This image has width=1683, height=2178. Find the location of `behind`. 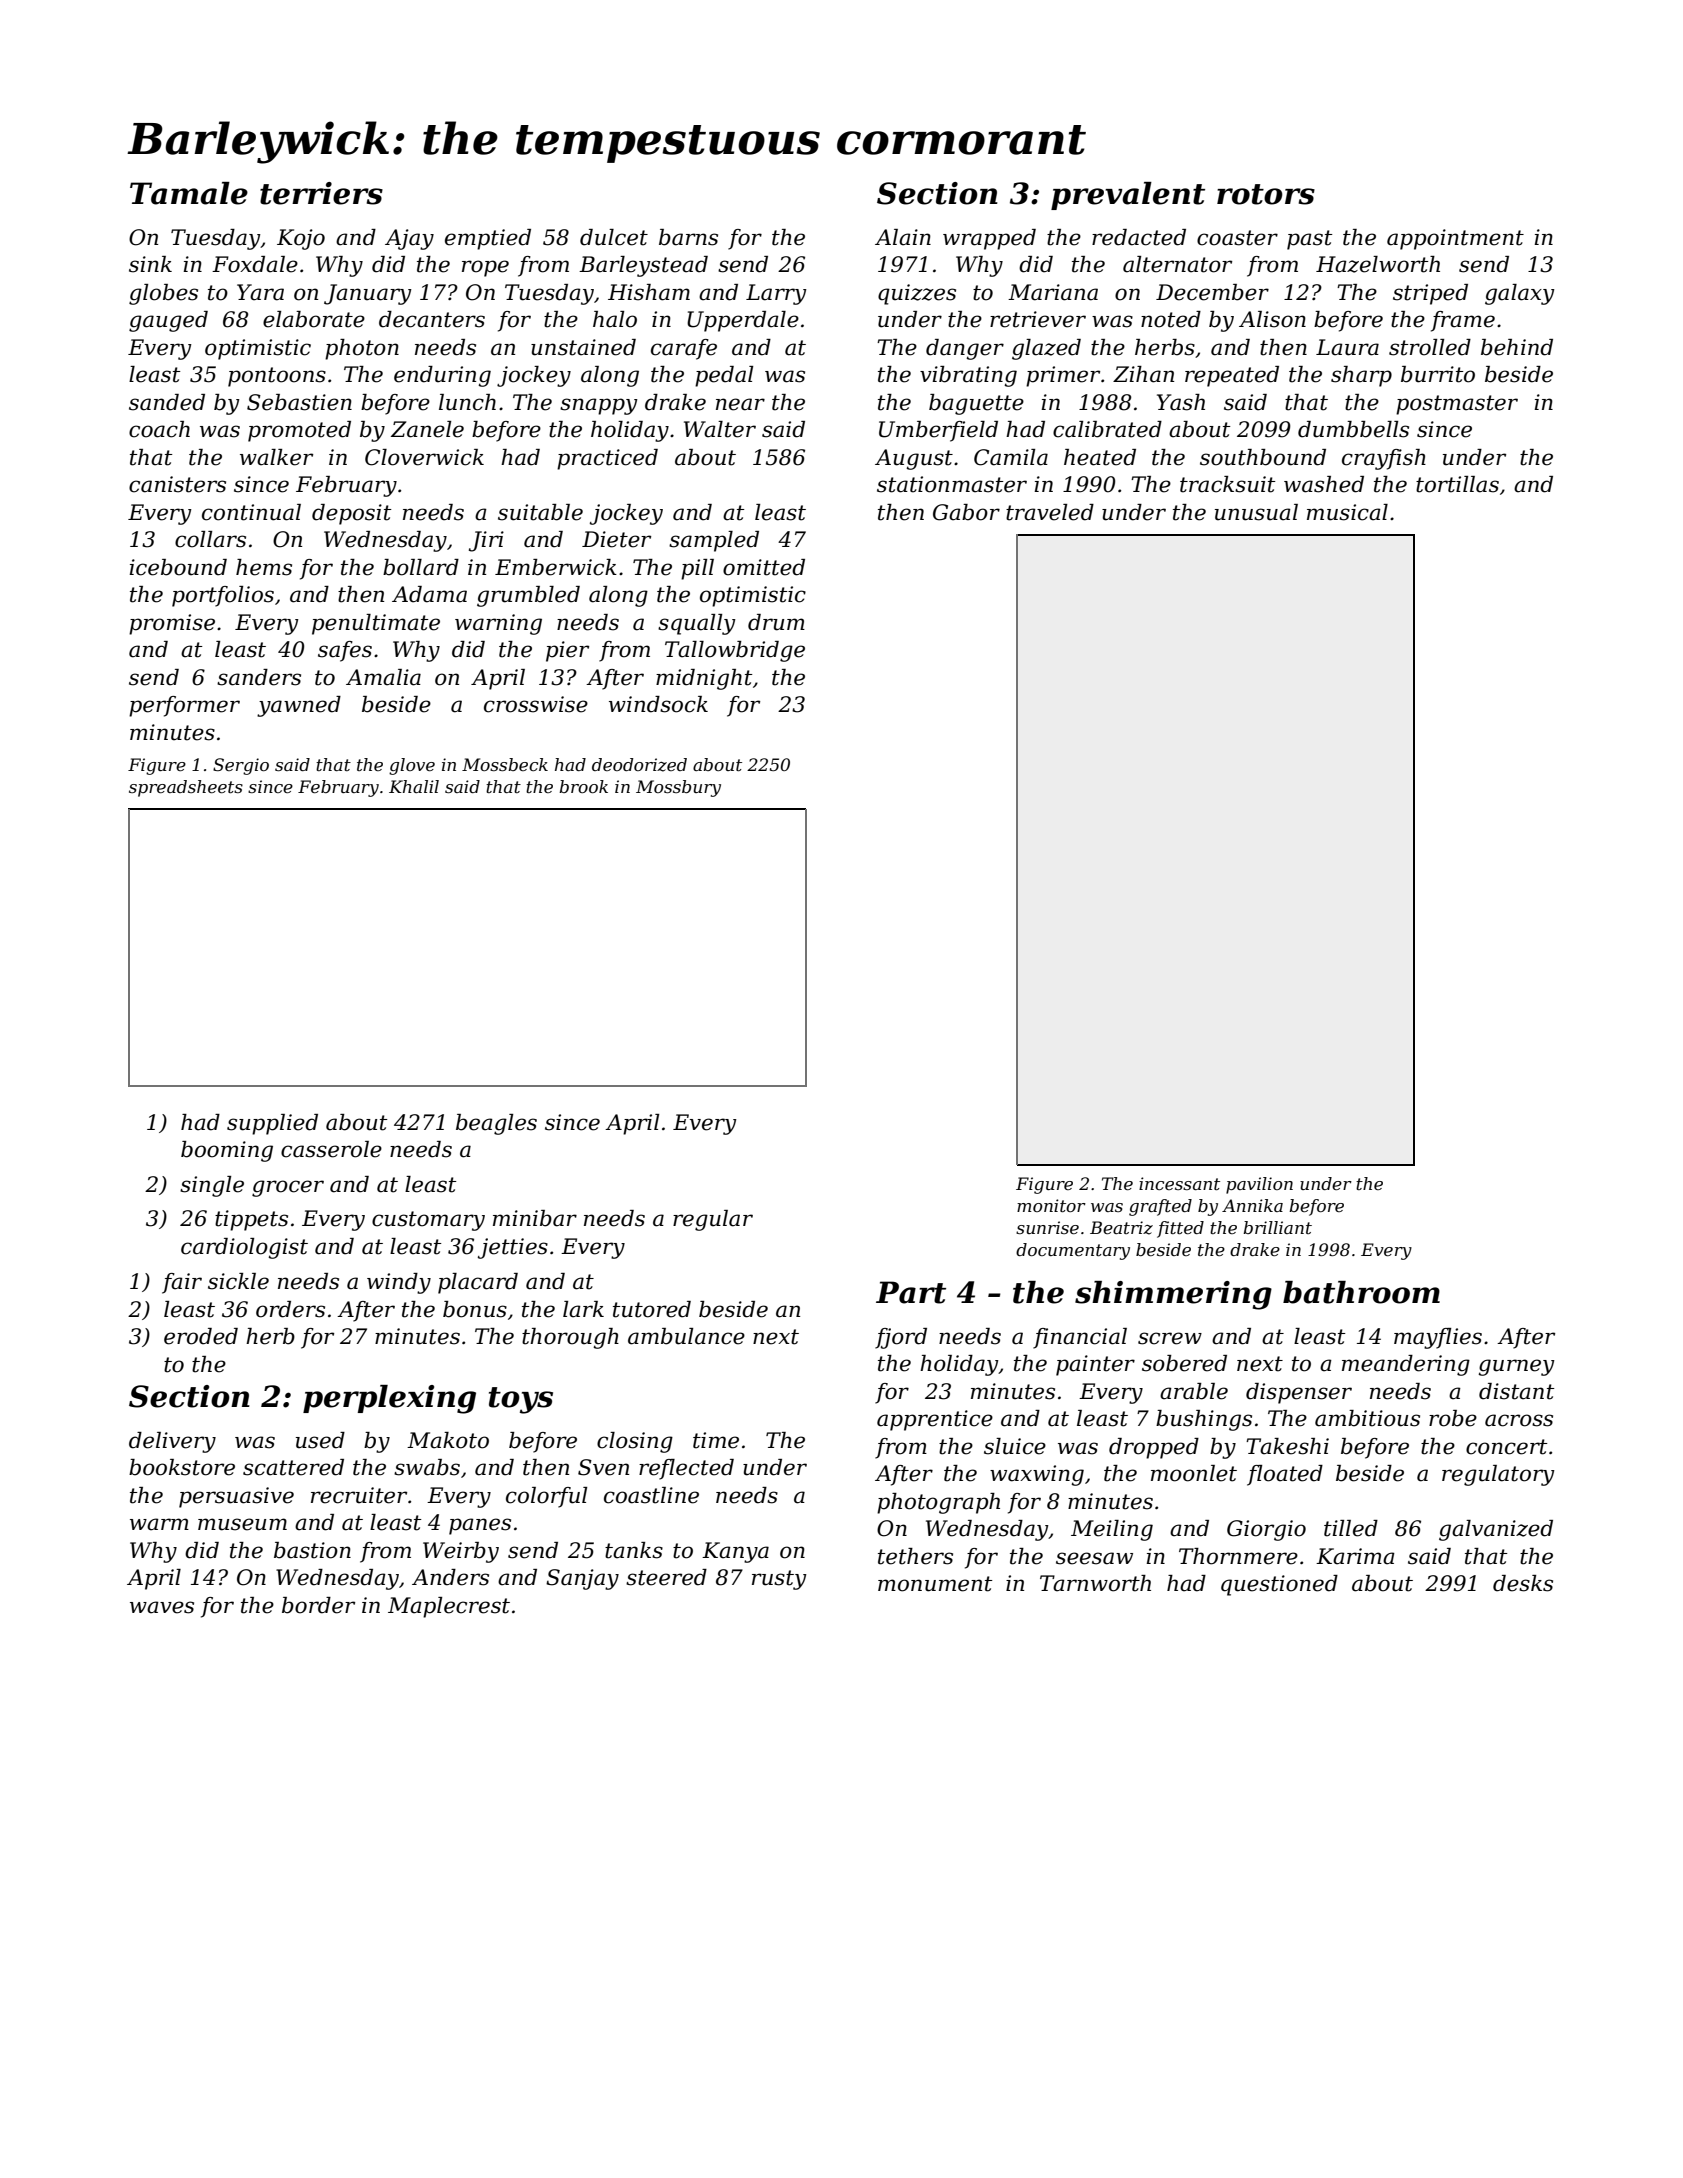

behind is located at coordinates (1517, 347).
